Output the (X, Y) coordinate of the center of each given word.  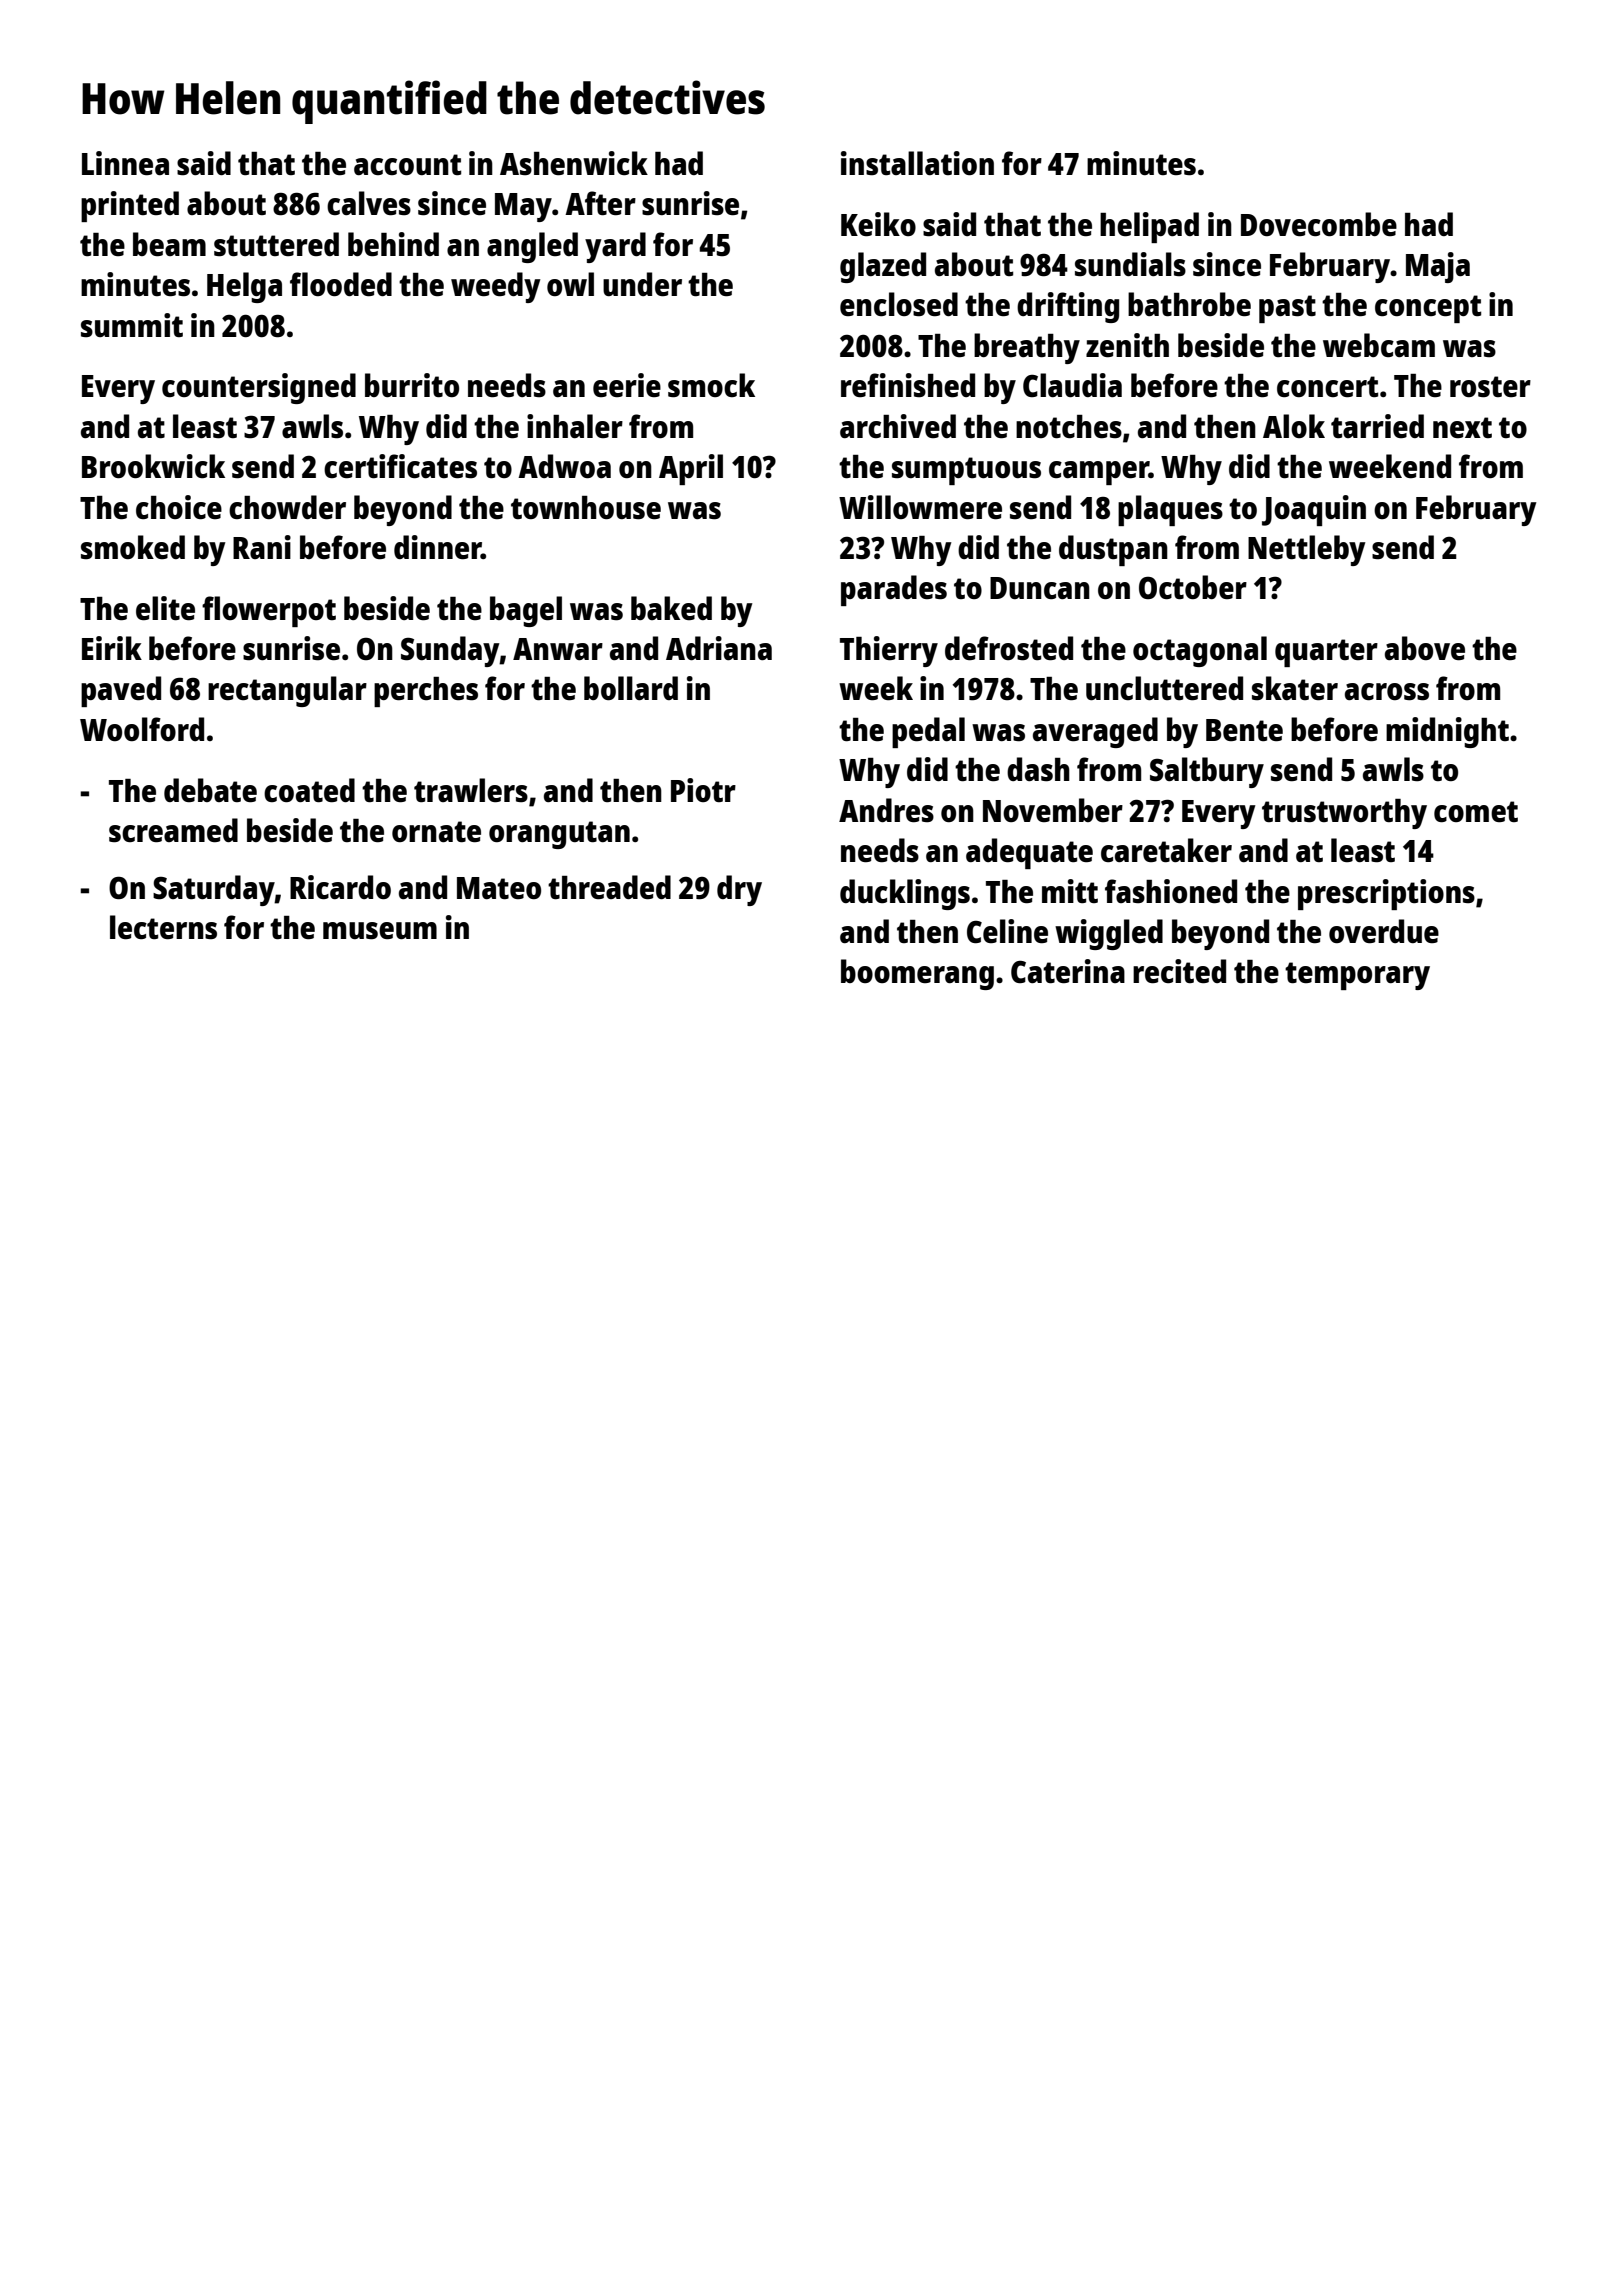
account (407, 164)
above (1425, 648)
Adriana (719, 648)
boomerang (917, 974)
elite (165, 608)
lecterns (163, 927)
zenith (1127, 345)
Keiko (878, 224)
